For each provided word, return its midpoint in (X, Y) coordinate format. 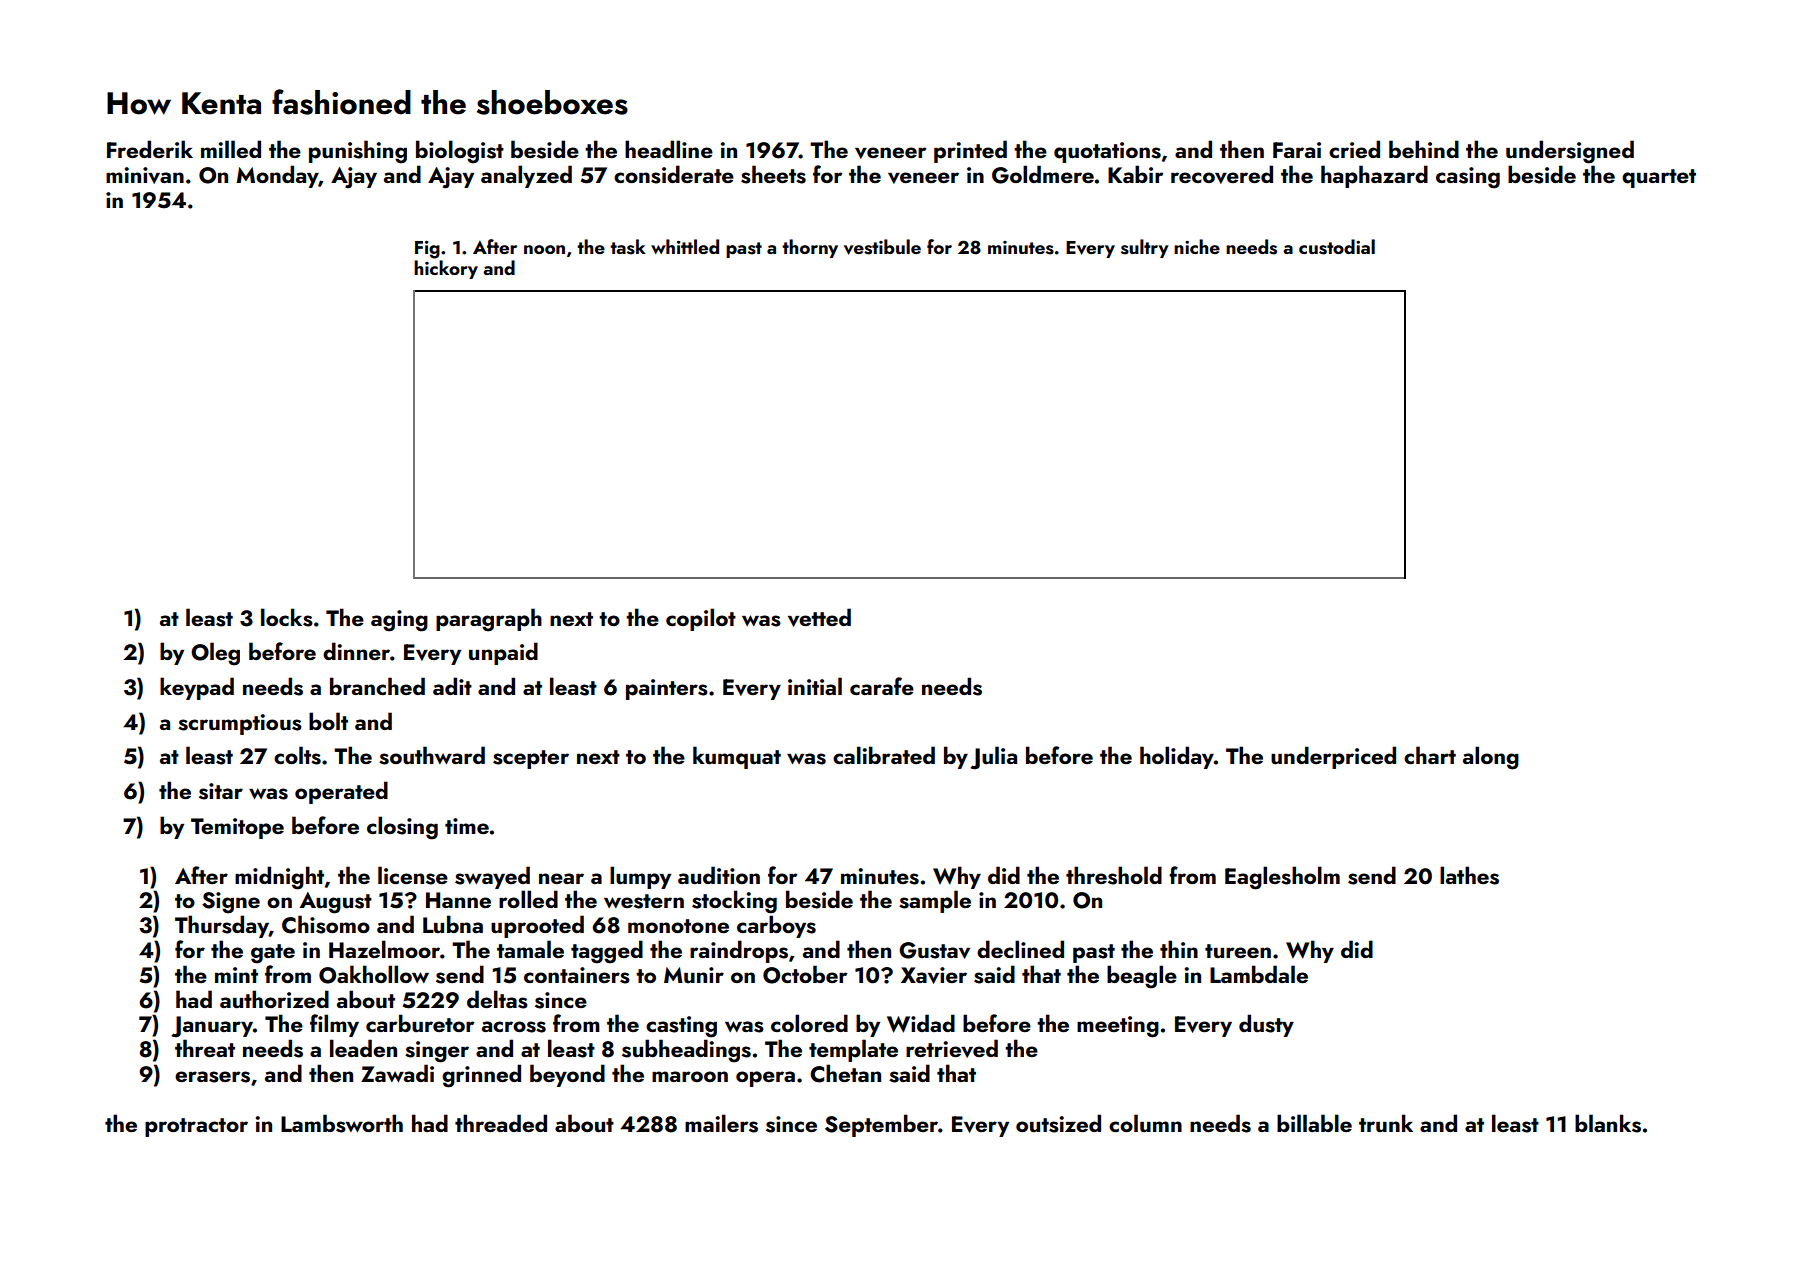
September (881, 1125)
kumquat (737, 757)
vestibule (882, 247)
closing (402, 828)
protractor (196, 1127)
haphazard (1374, 176)
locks (287, 617)
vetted (819, 617)
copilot (701, 619)
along (1491, 758)
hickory (446, 269)
